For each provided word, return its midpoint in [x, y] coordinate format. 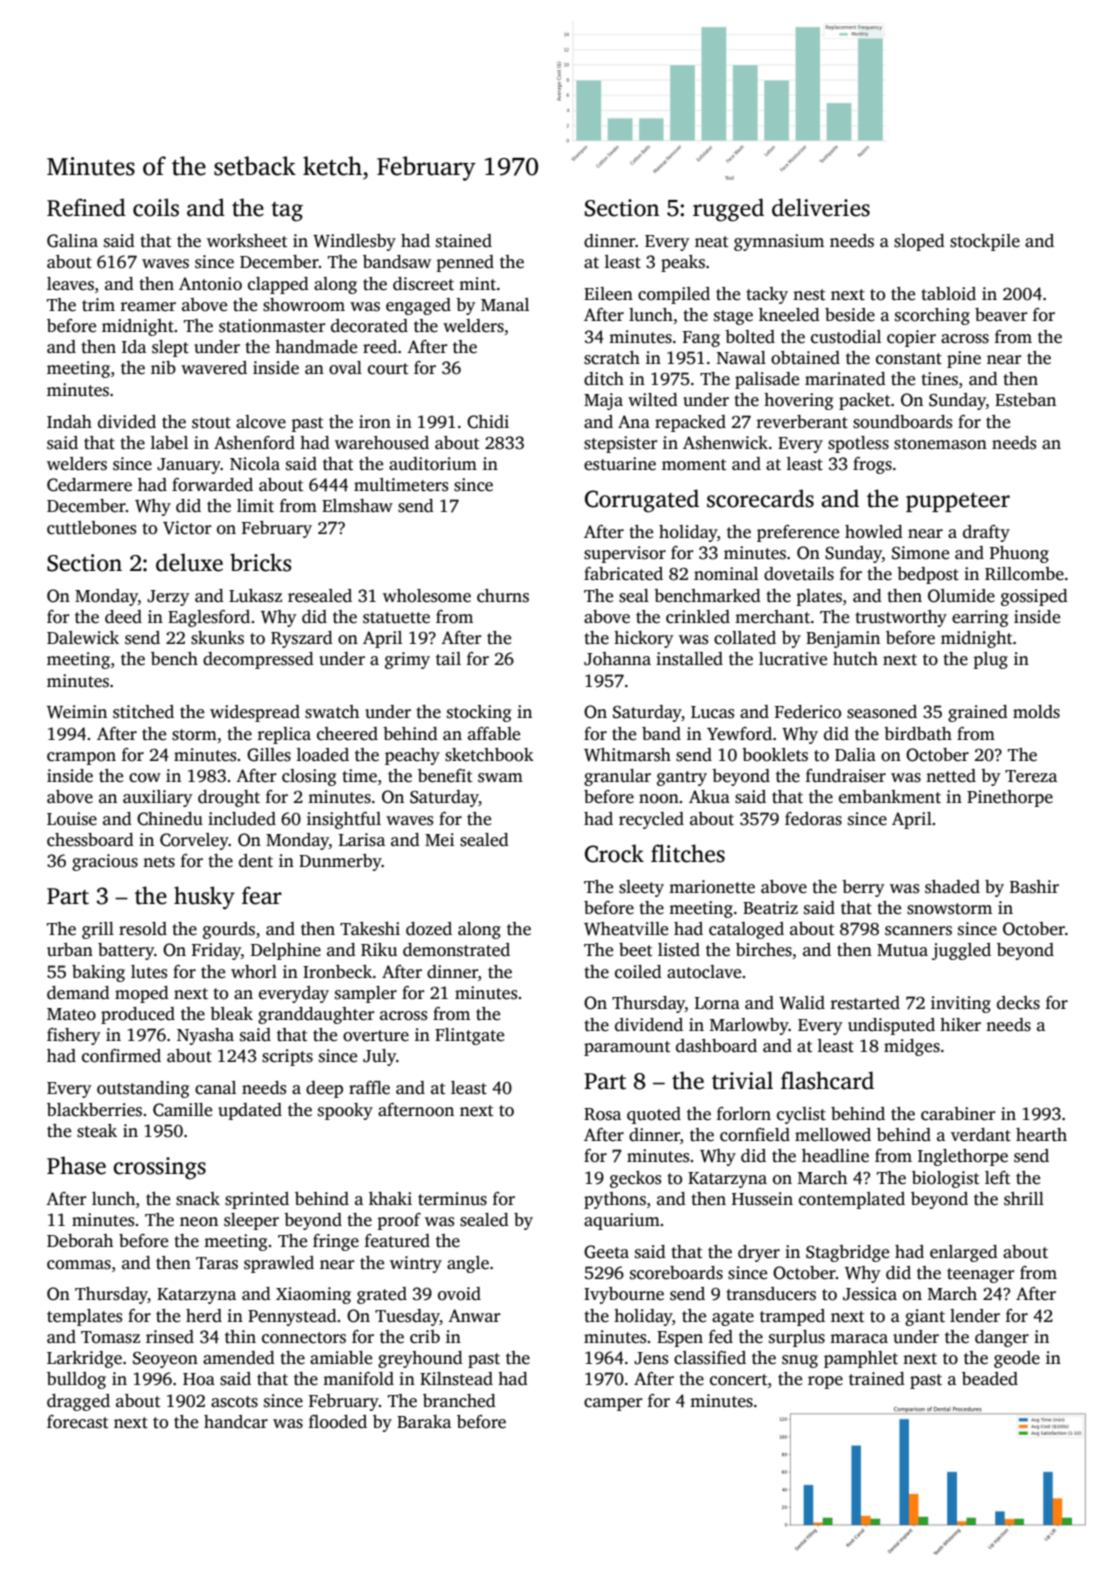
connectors [304, 1338]
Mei [439, 840]
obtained [805, 358]
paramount [627, 1048]
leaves [70, 284]
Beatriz [770, 908]
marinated [845, 379]
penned [465, 263]
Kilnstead [456, 1379]
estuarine [620, 464]
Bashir [1034, 887]
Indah [69, 422]
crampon [81, 758]
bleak [231, 1014]
